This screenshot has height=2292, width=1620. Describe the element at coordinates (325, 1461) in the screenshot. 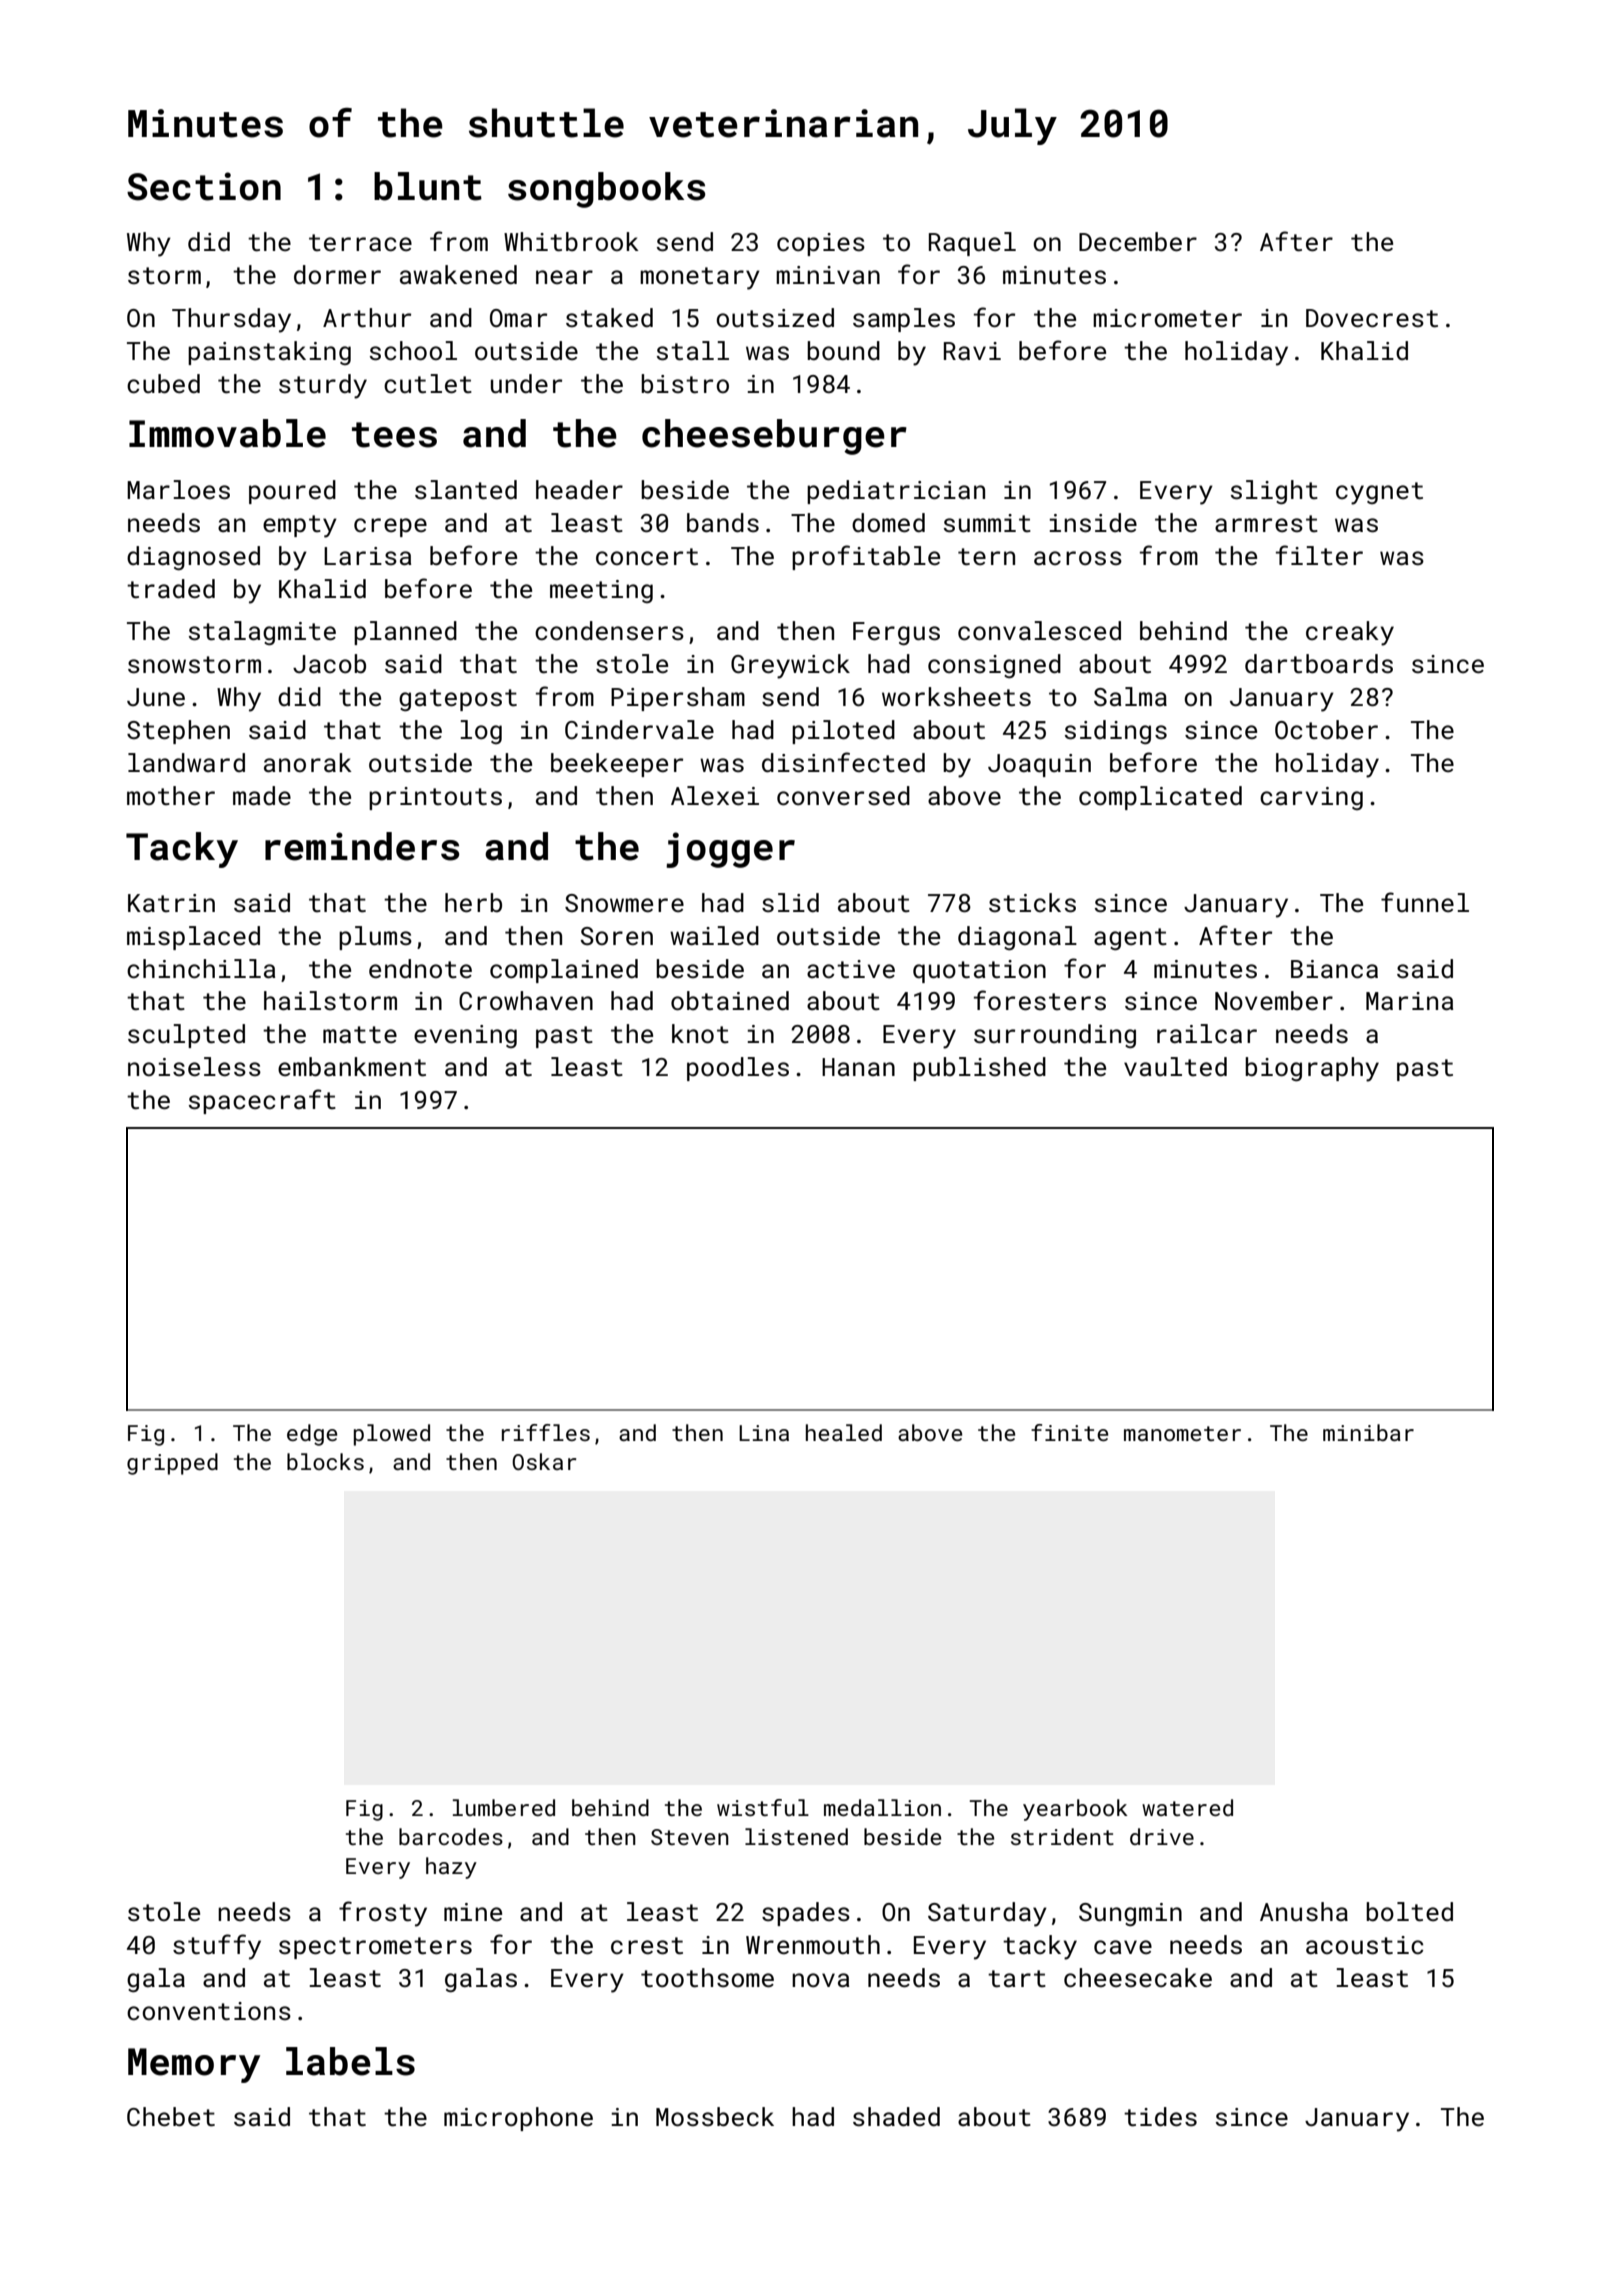

I see `blocks` at that location.
